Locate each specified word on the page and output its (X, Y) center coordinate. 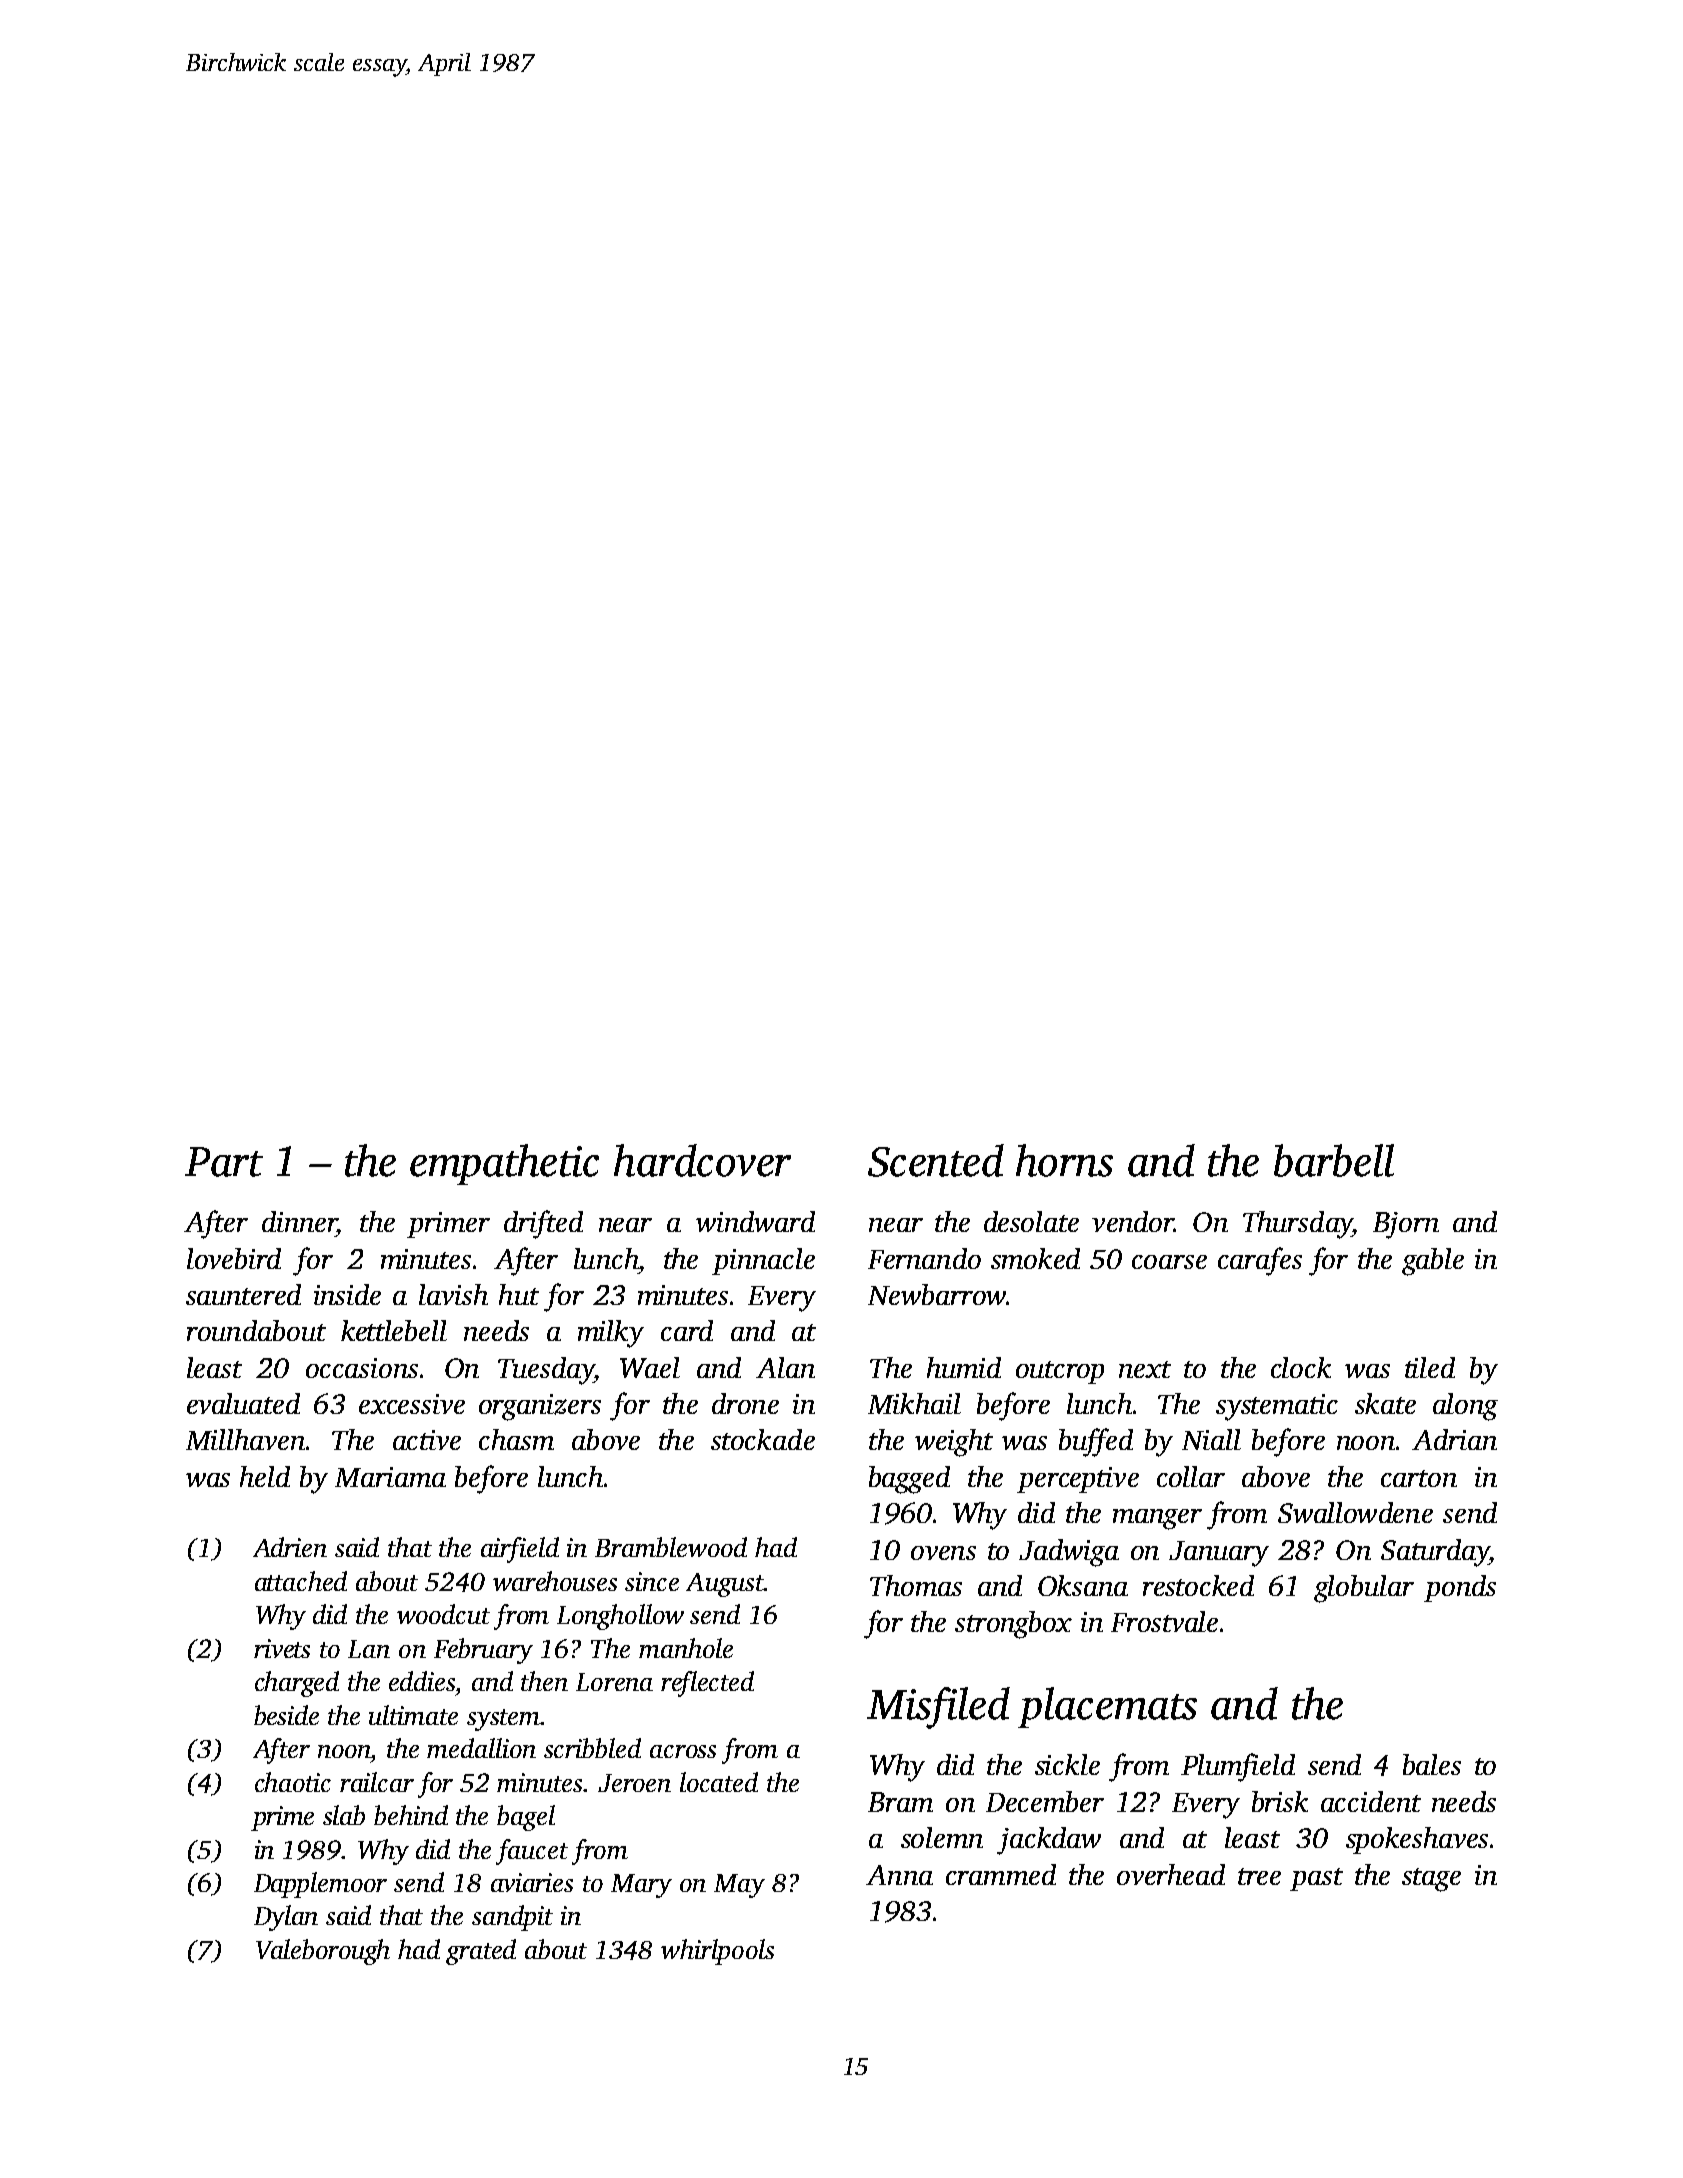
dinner (299, 1221)
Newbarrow (937, 1294)
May (739, 1886)
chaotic (293, 1782)
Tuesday (546, 1371)
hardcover (702, 1160)
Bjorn (1406, 1225)
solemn (942, 1837)
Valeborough (323, 1952)
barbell (1334, 1160)
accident (1371, 1801)
